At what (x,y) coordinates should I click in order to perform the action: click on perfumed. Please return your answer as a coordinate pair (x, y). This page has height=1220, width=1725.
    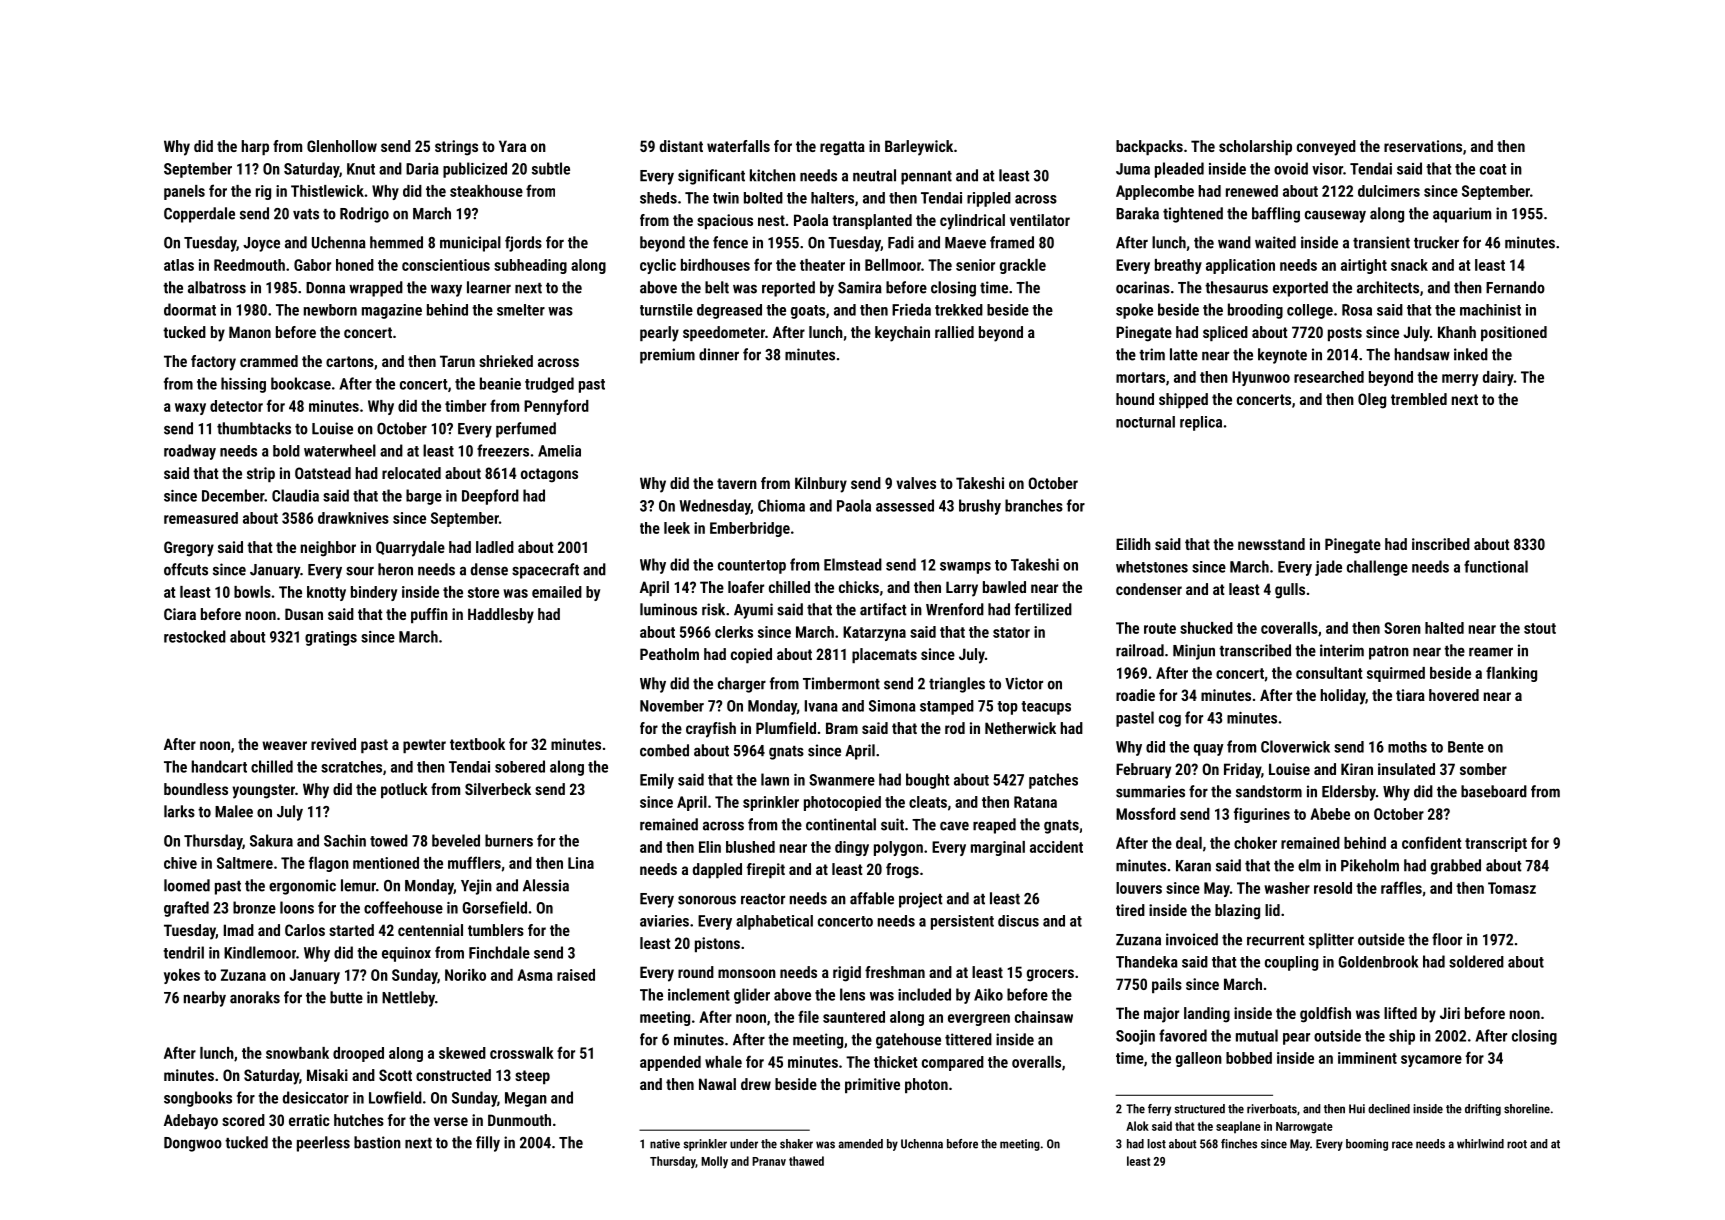
    Looking at the image, I should click on (526, 430).
